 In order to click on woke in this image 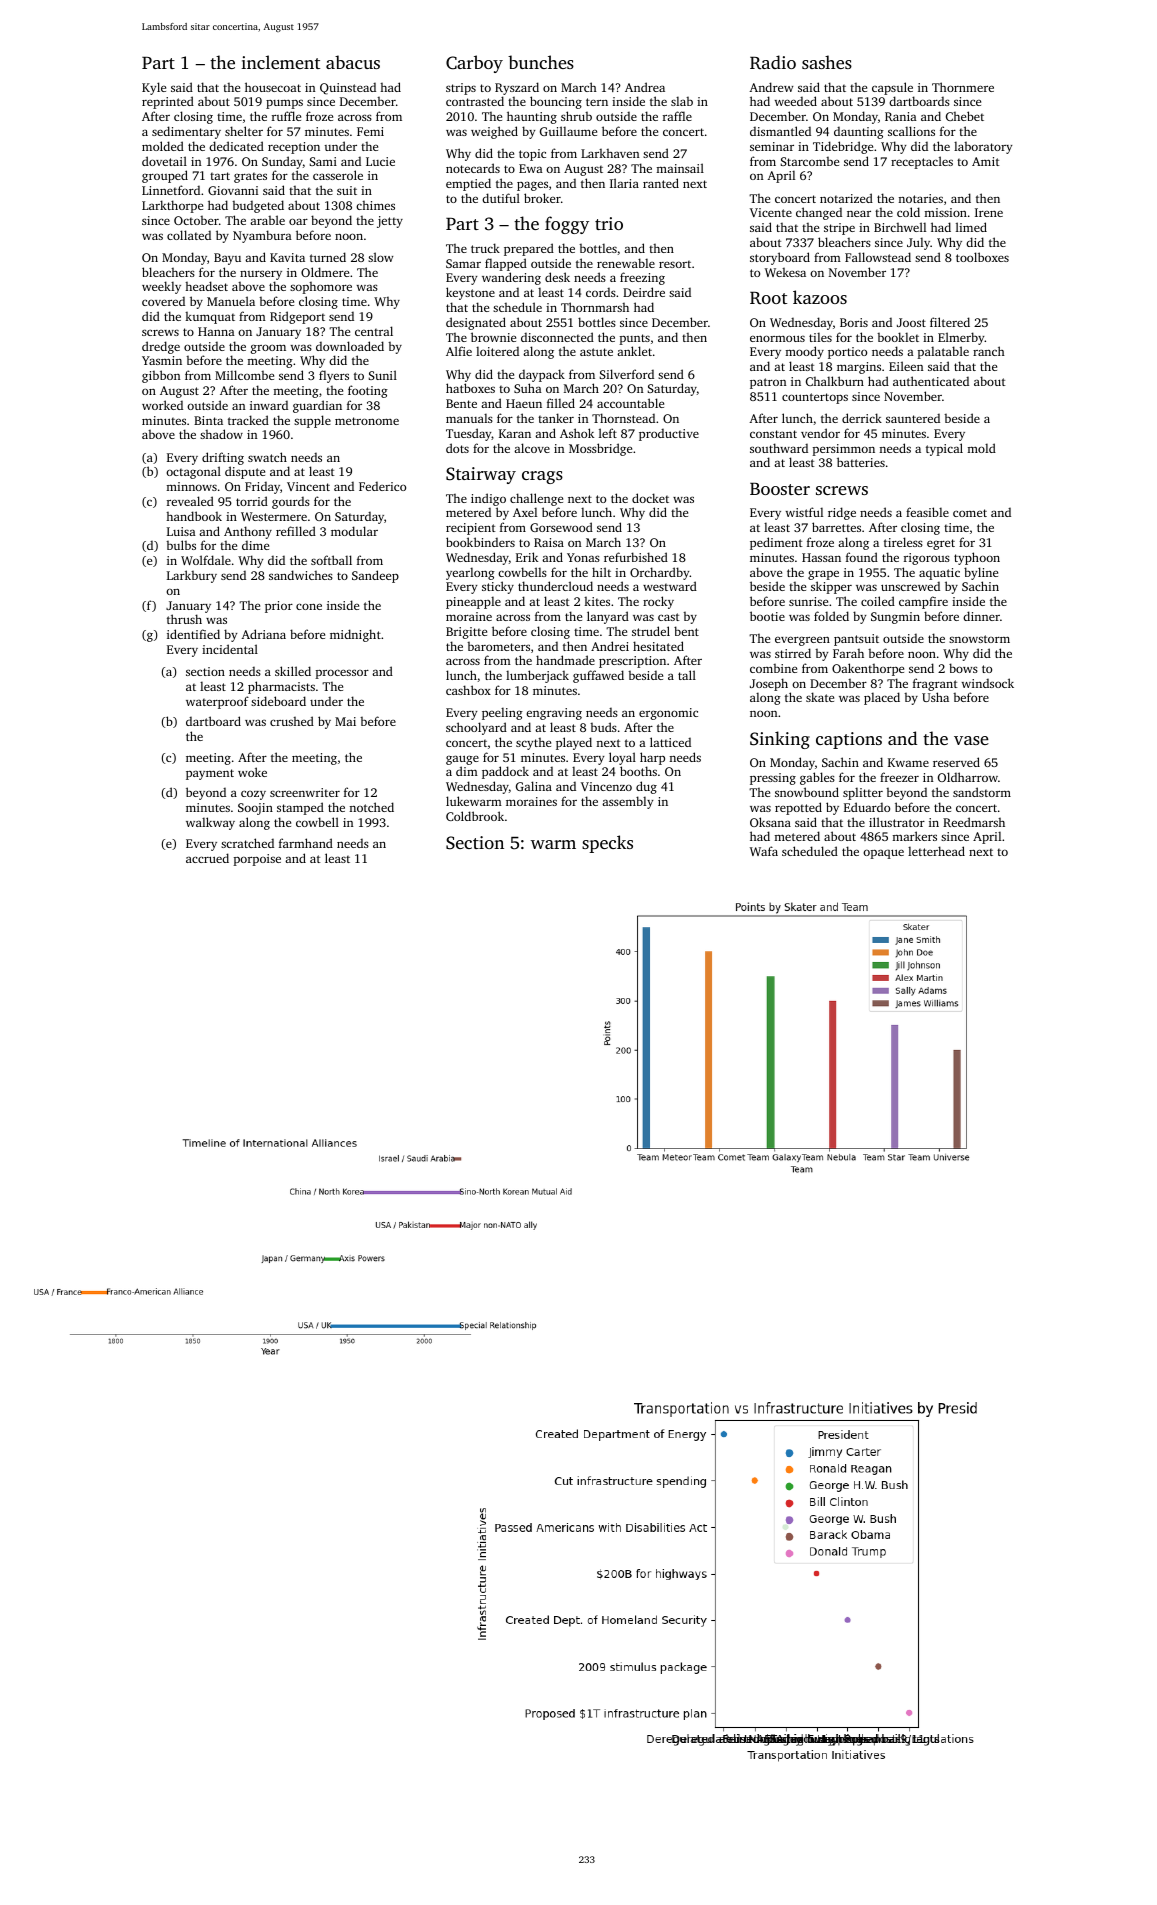, I will do `click(252, 772)`.
